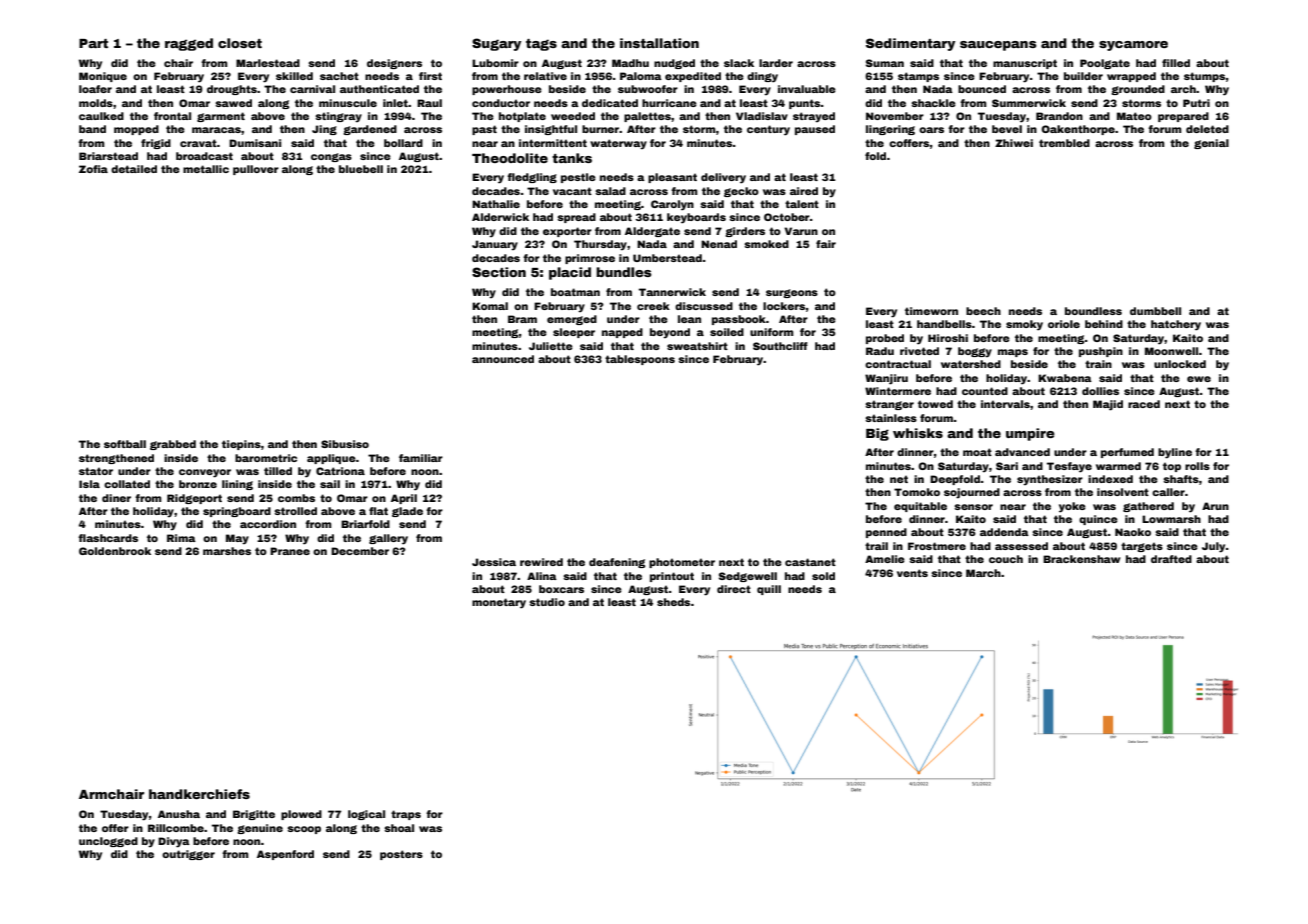 Image resolution: width=1308 pixels, height=924 pixels. Describe the element at coordinates (547, 602) in the document. I see `studio` at that location.
